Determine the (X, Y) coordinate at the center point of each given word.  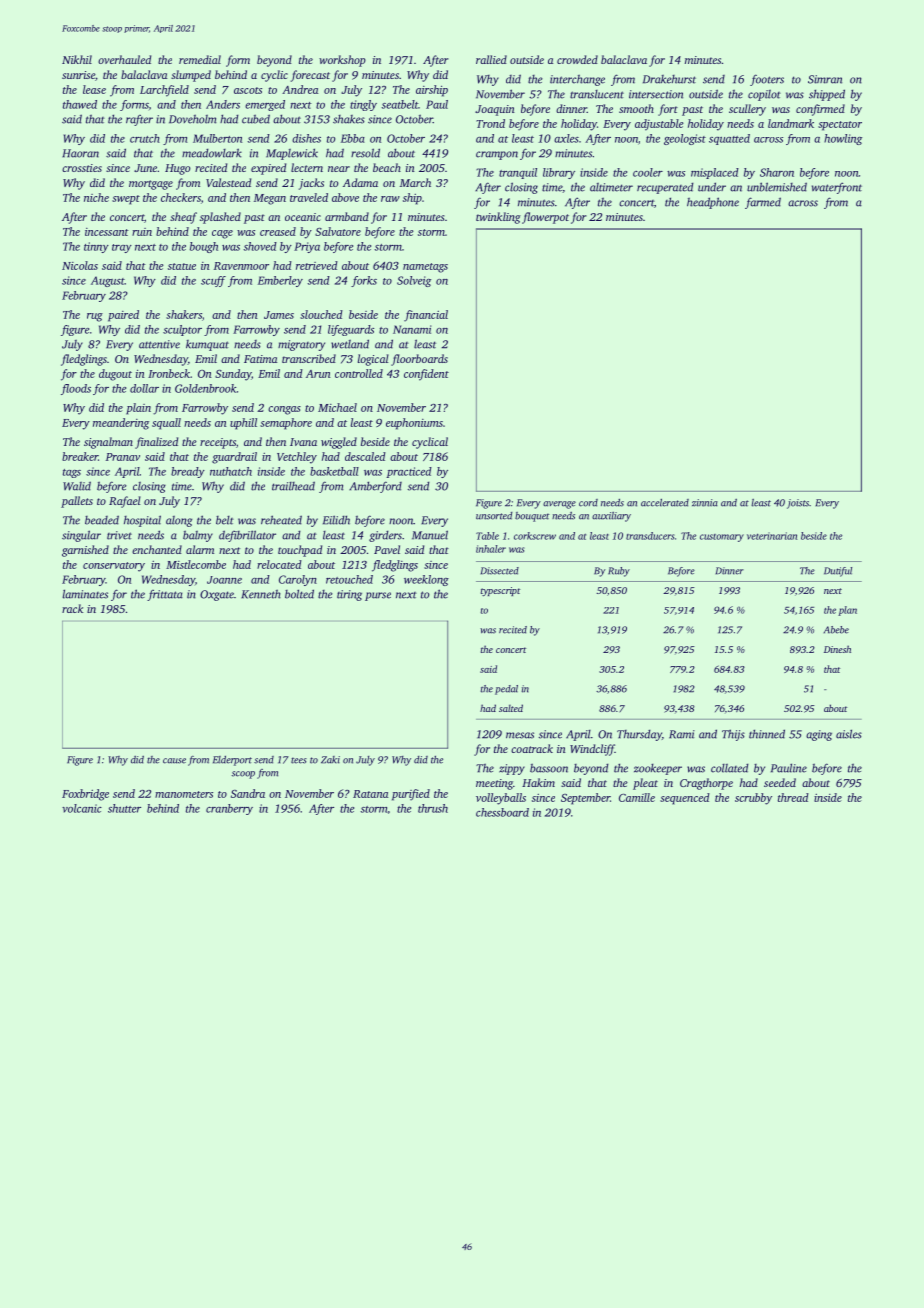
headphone (713, 203)
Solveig (414, 281)
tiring (349, 595)
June (145, 168)
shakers (184, 314)
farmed (763, 203)
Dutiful (838, 572)
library (559, 173)
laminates (85, 594)
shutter (124, 808)
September (585, 799)
